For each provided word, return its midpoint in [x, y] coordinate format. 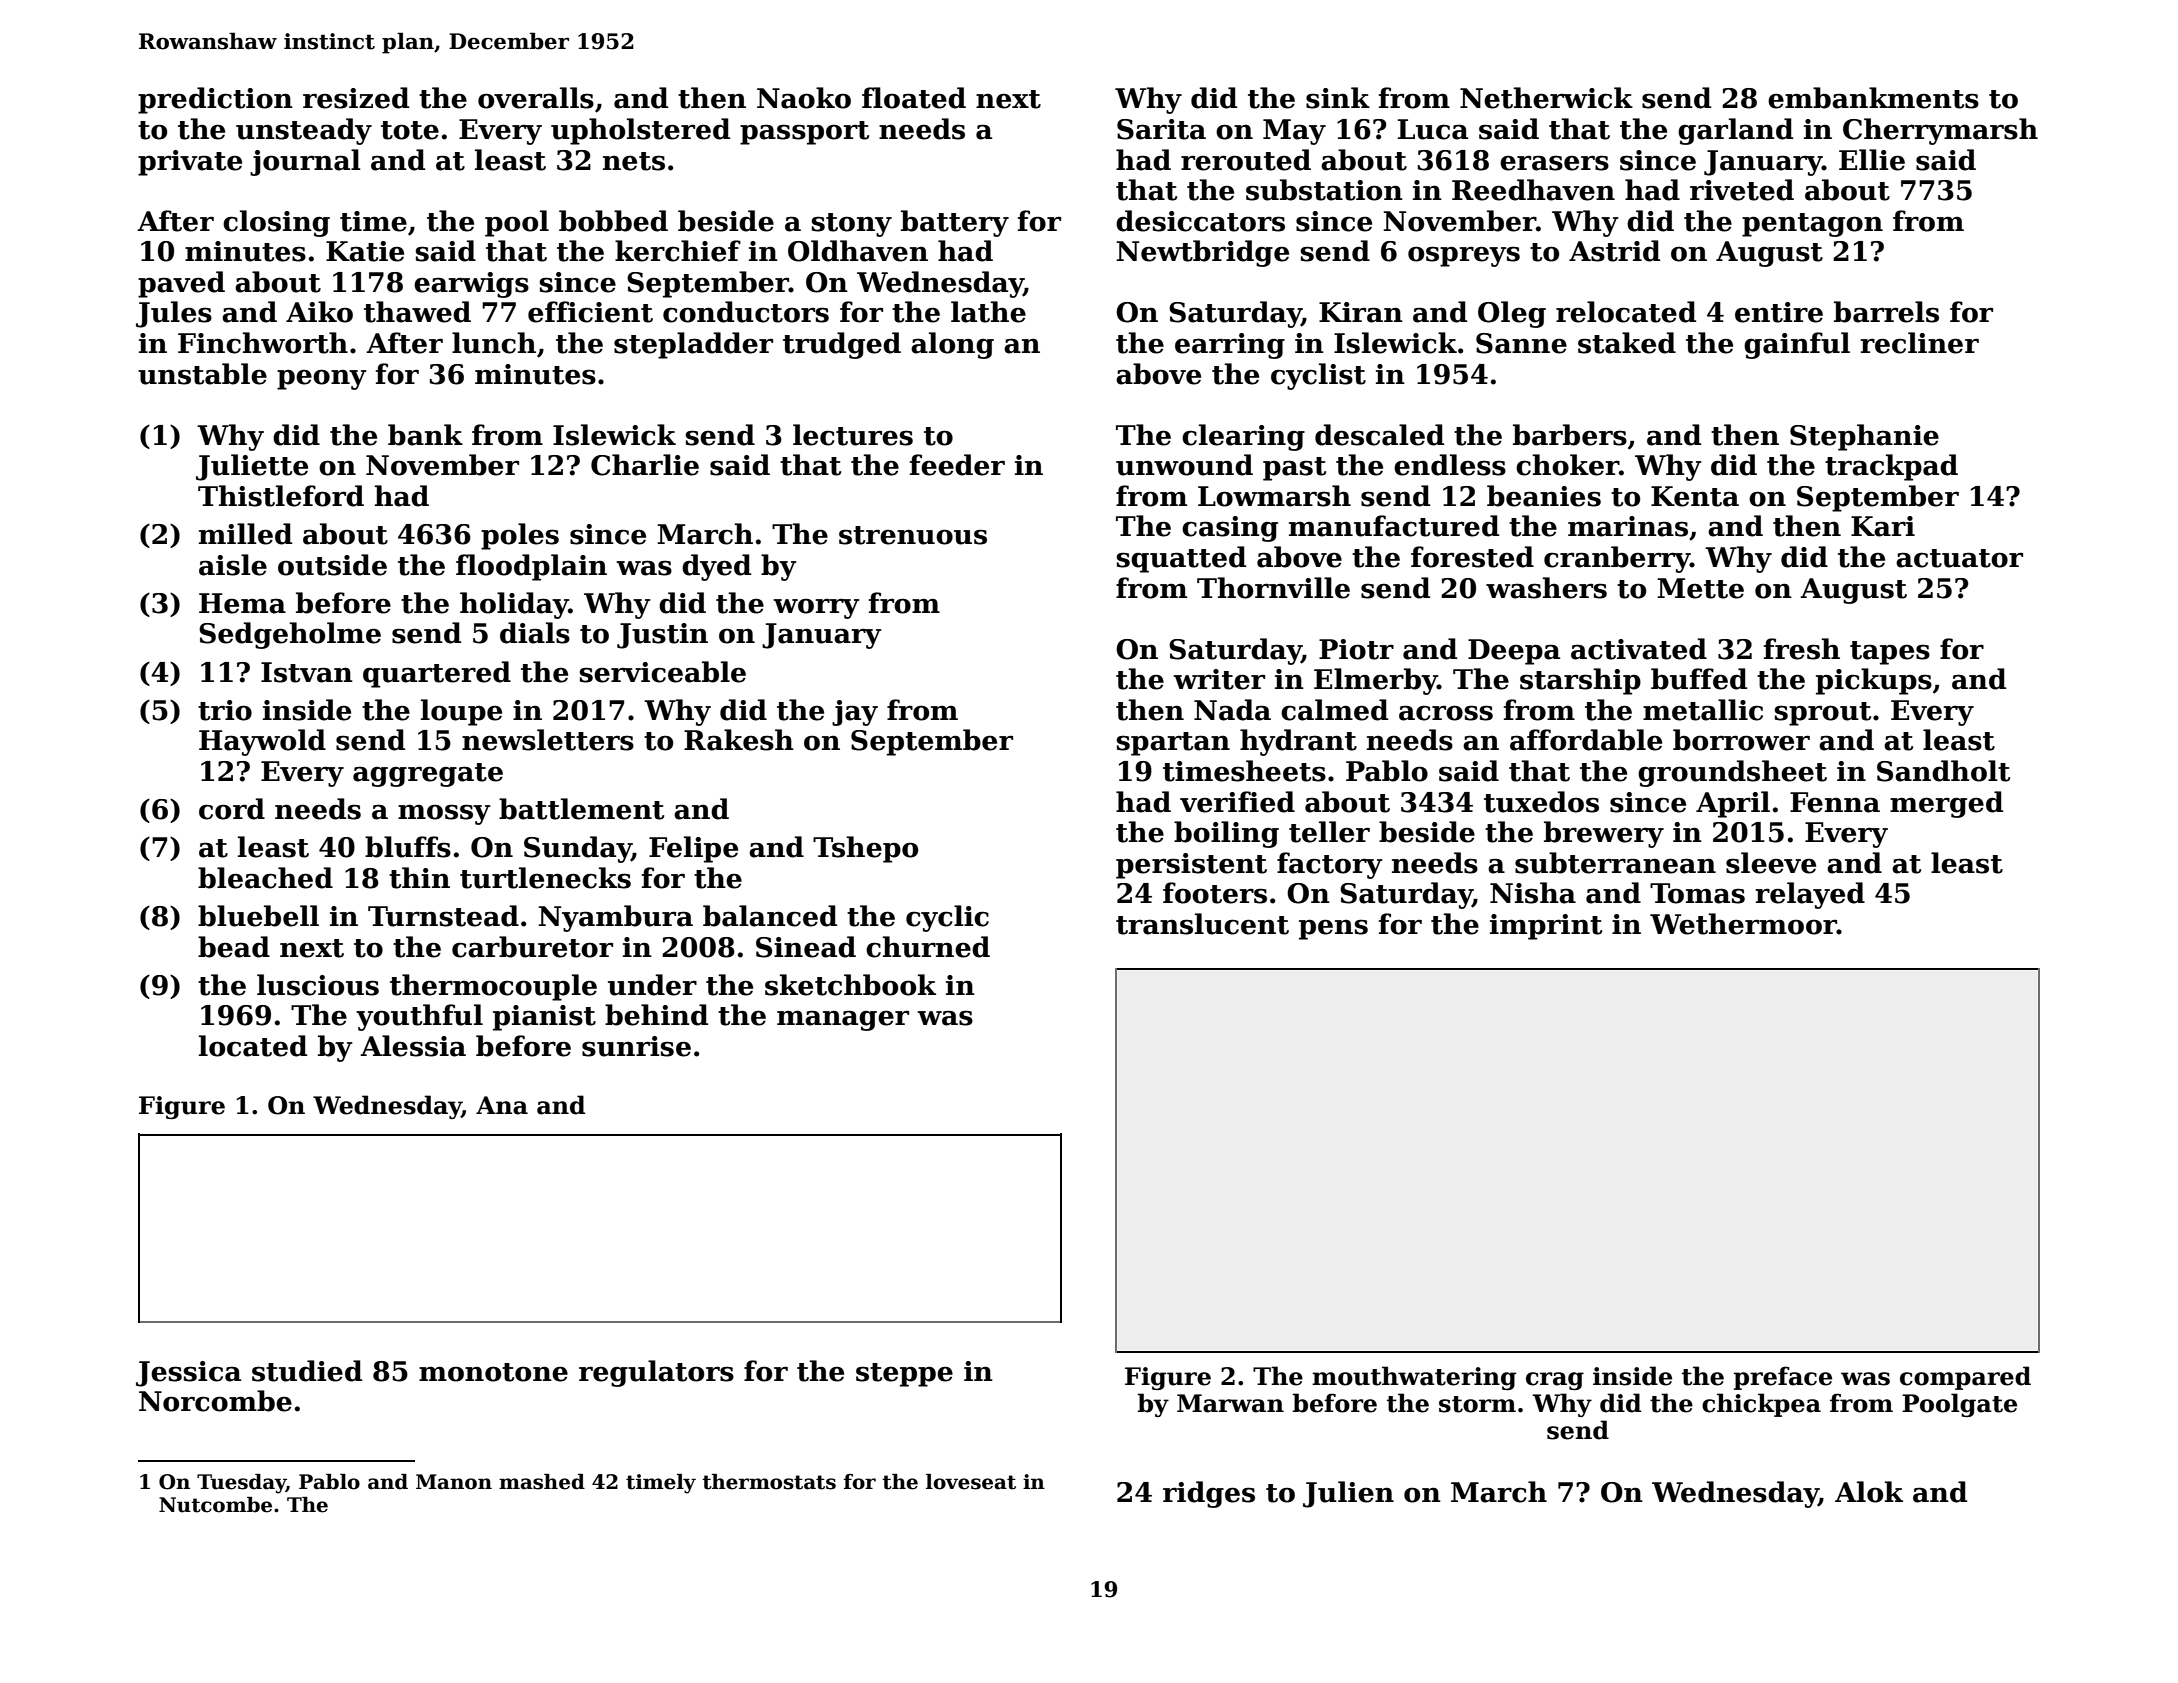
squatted [1181, 559]
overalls [536, 98]
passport [804, 133]
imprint [1546, 927]
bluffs [408, 847]
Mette [1700, 588]
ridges [1209, 1494]
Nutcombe [215, 1505]
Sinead [806, 947]
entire [1779, 312]
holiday [514, 605]
